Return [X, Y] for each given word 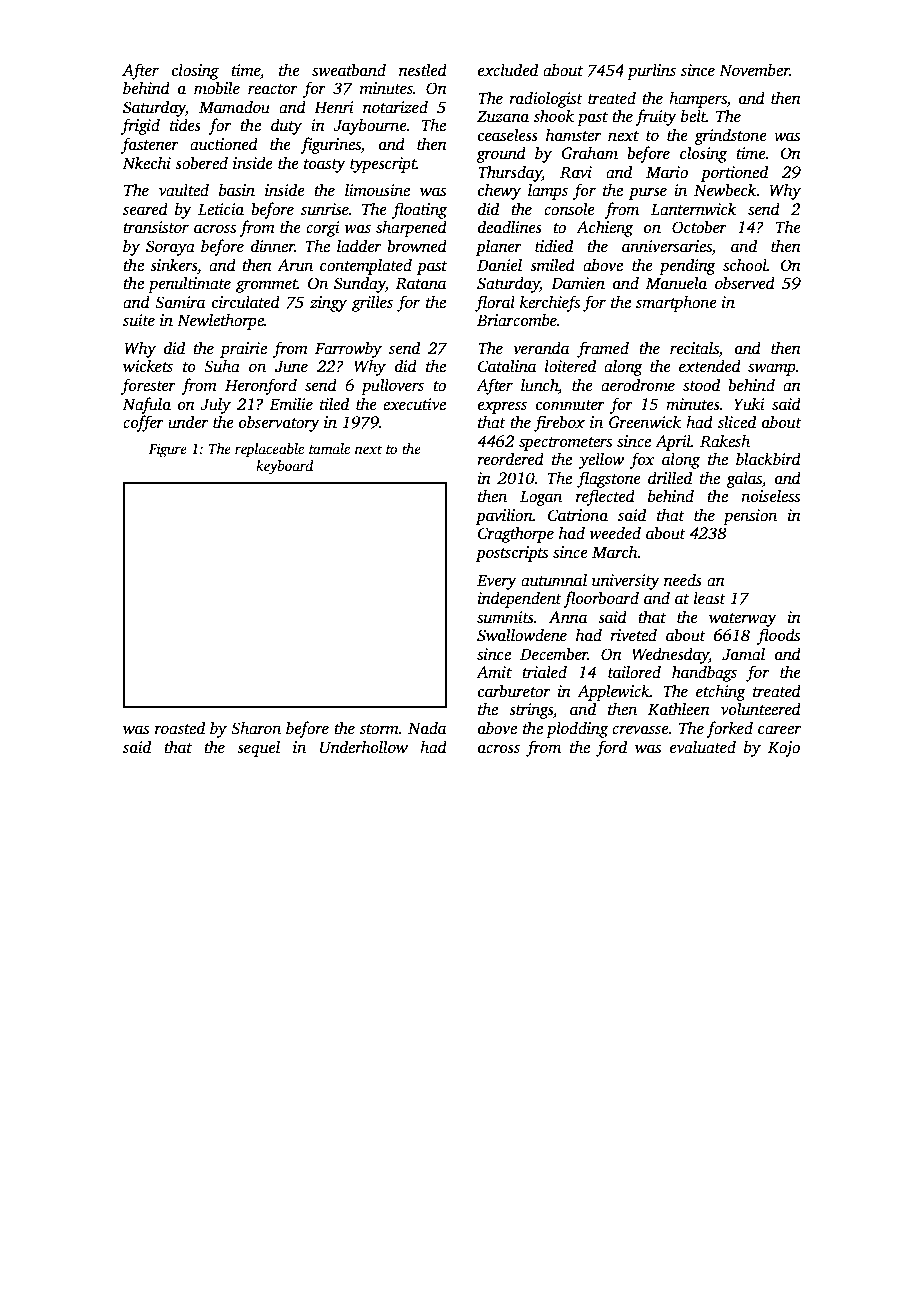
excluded [508, 70]
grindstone [731, 136]
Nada [427, 728]
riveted [633, 635]
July [215, 405]
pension [750, 517]
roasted [180, 728]
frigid [140, 126]
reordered [510, 459]
